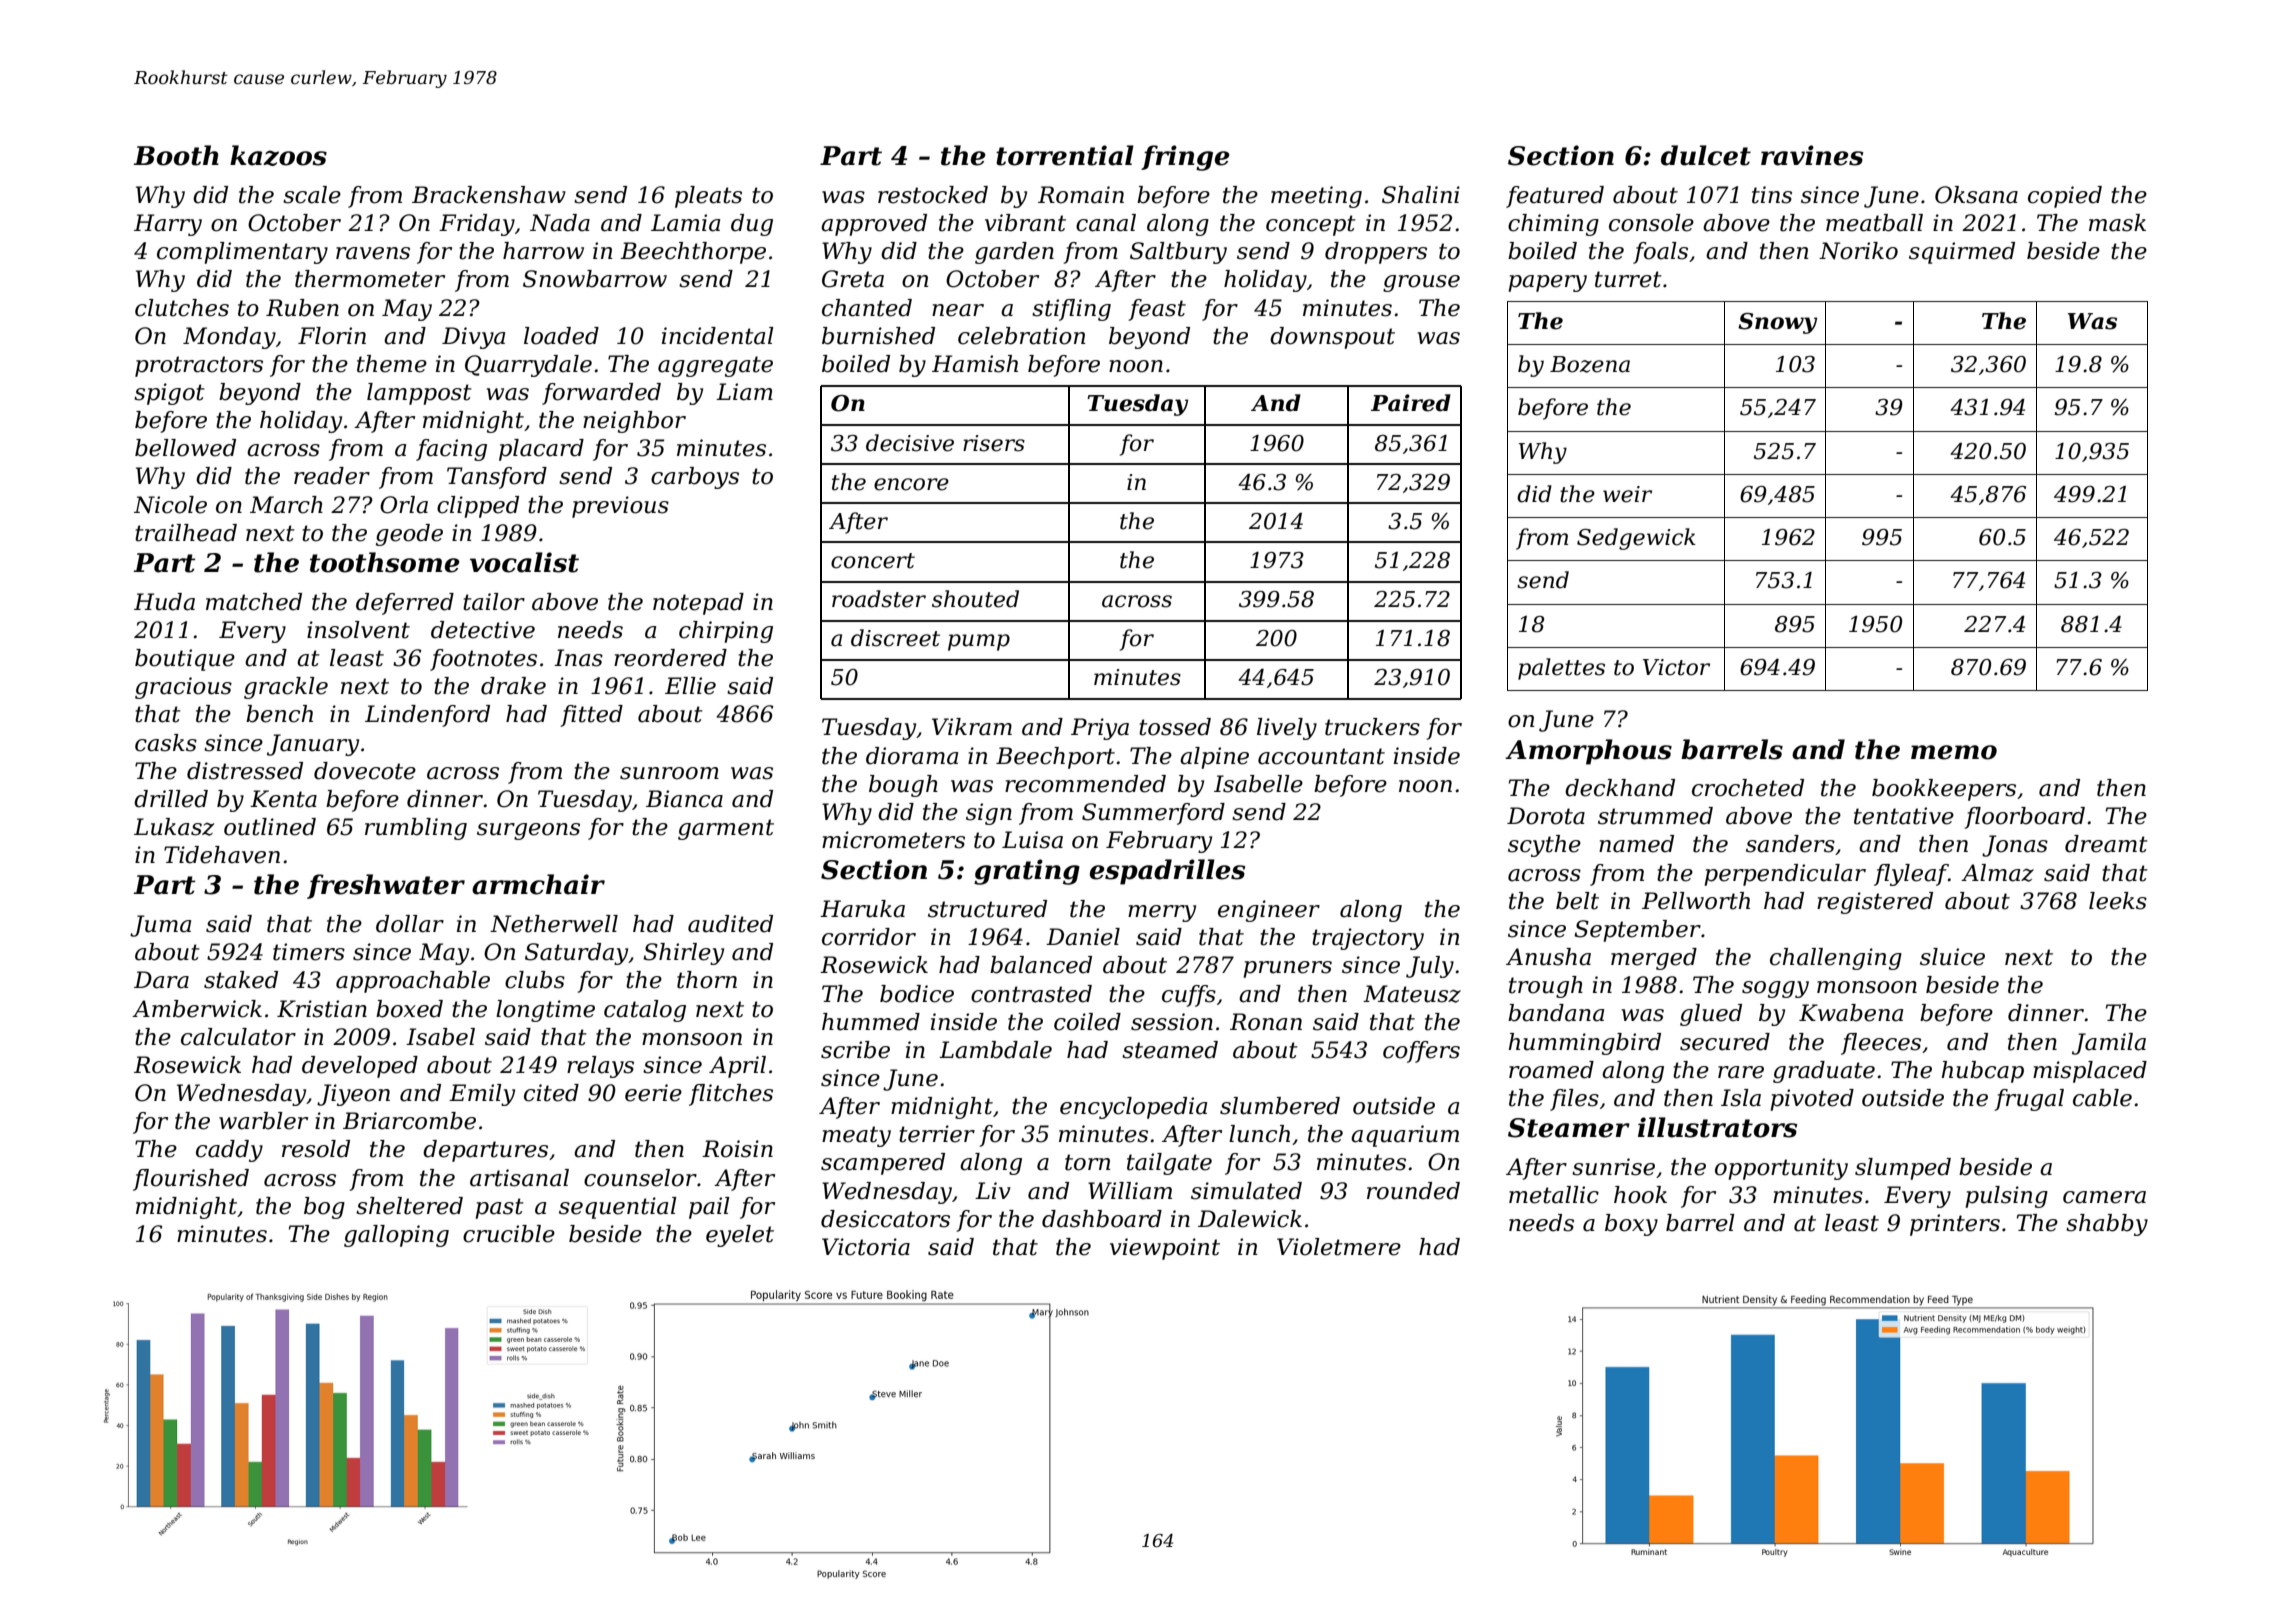 Image resolution: width=2282 pixels, height=1614 pixels. What do you see at coordinates (370, 279) in the screenshot?
I see `thermometer` at bounding box center [370, 279].
